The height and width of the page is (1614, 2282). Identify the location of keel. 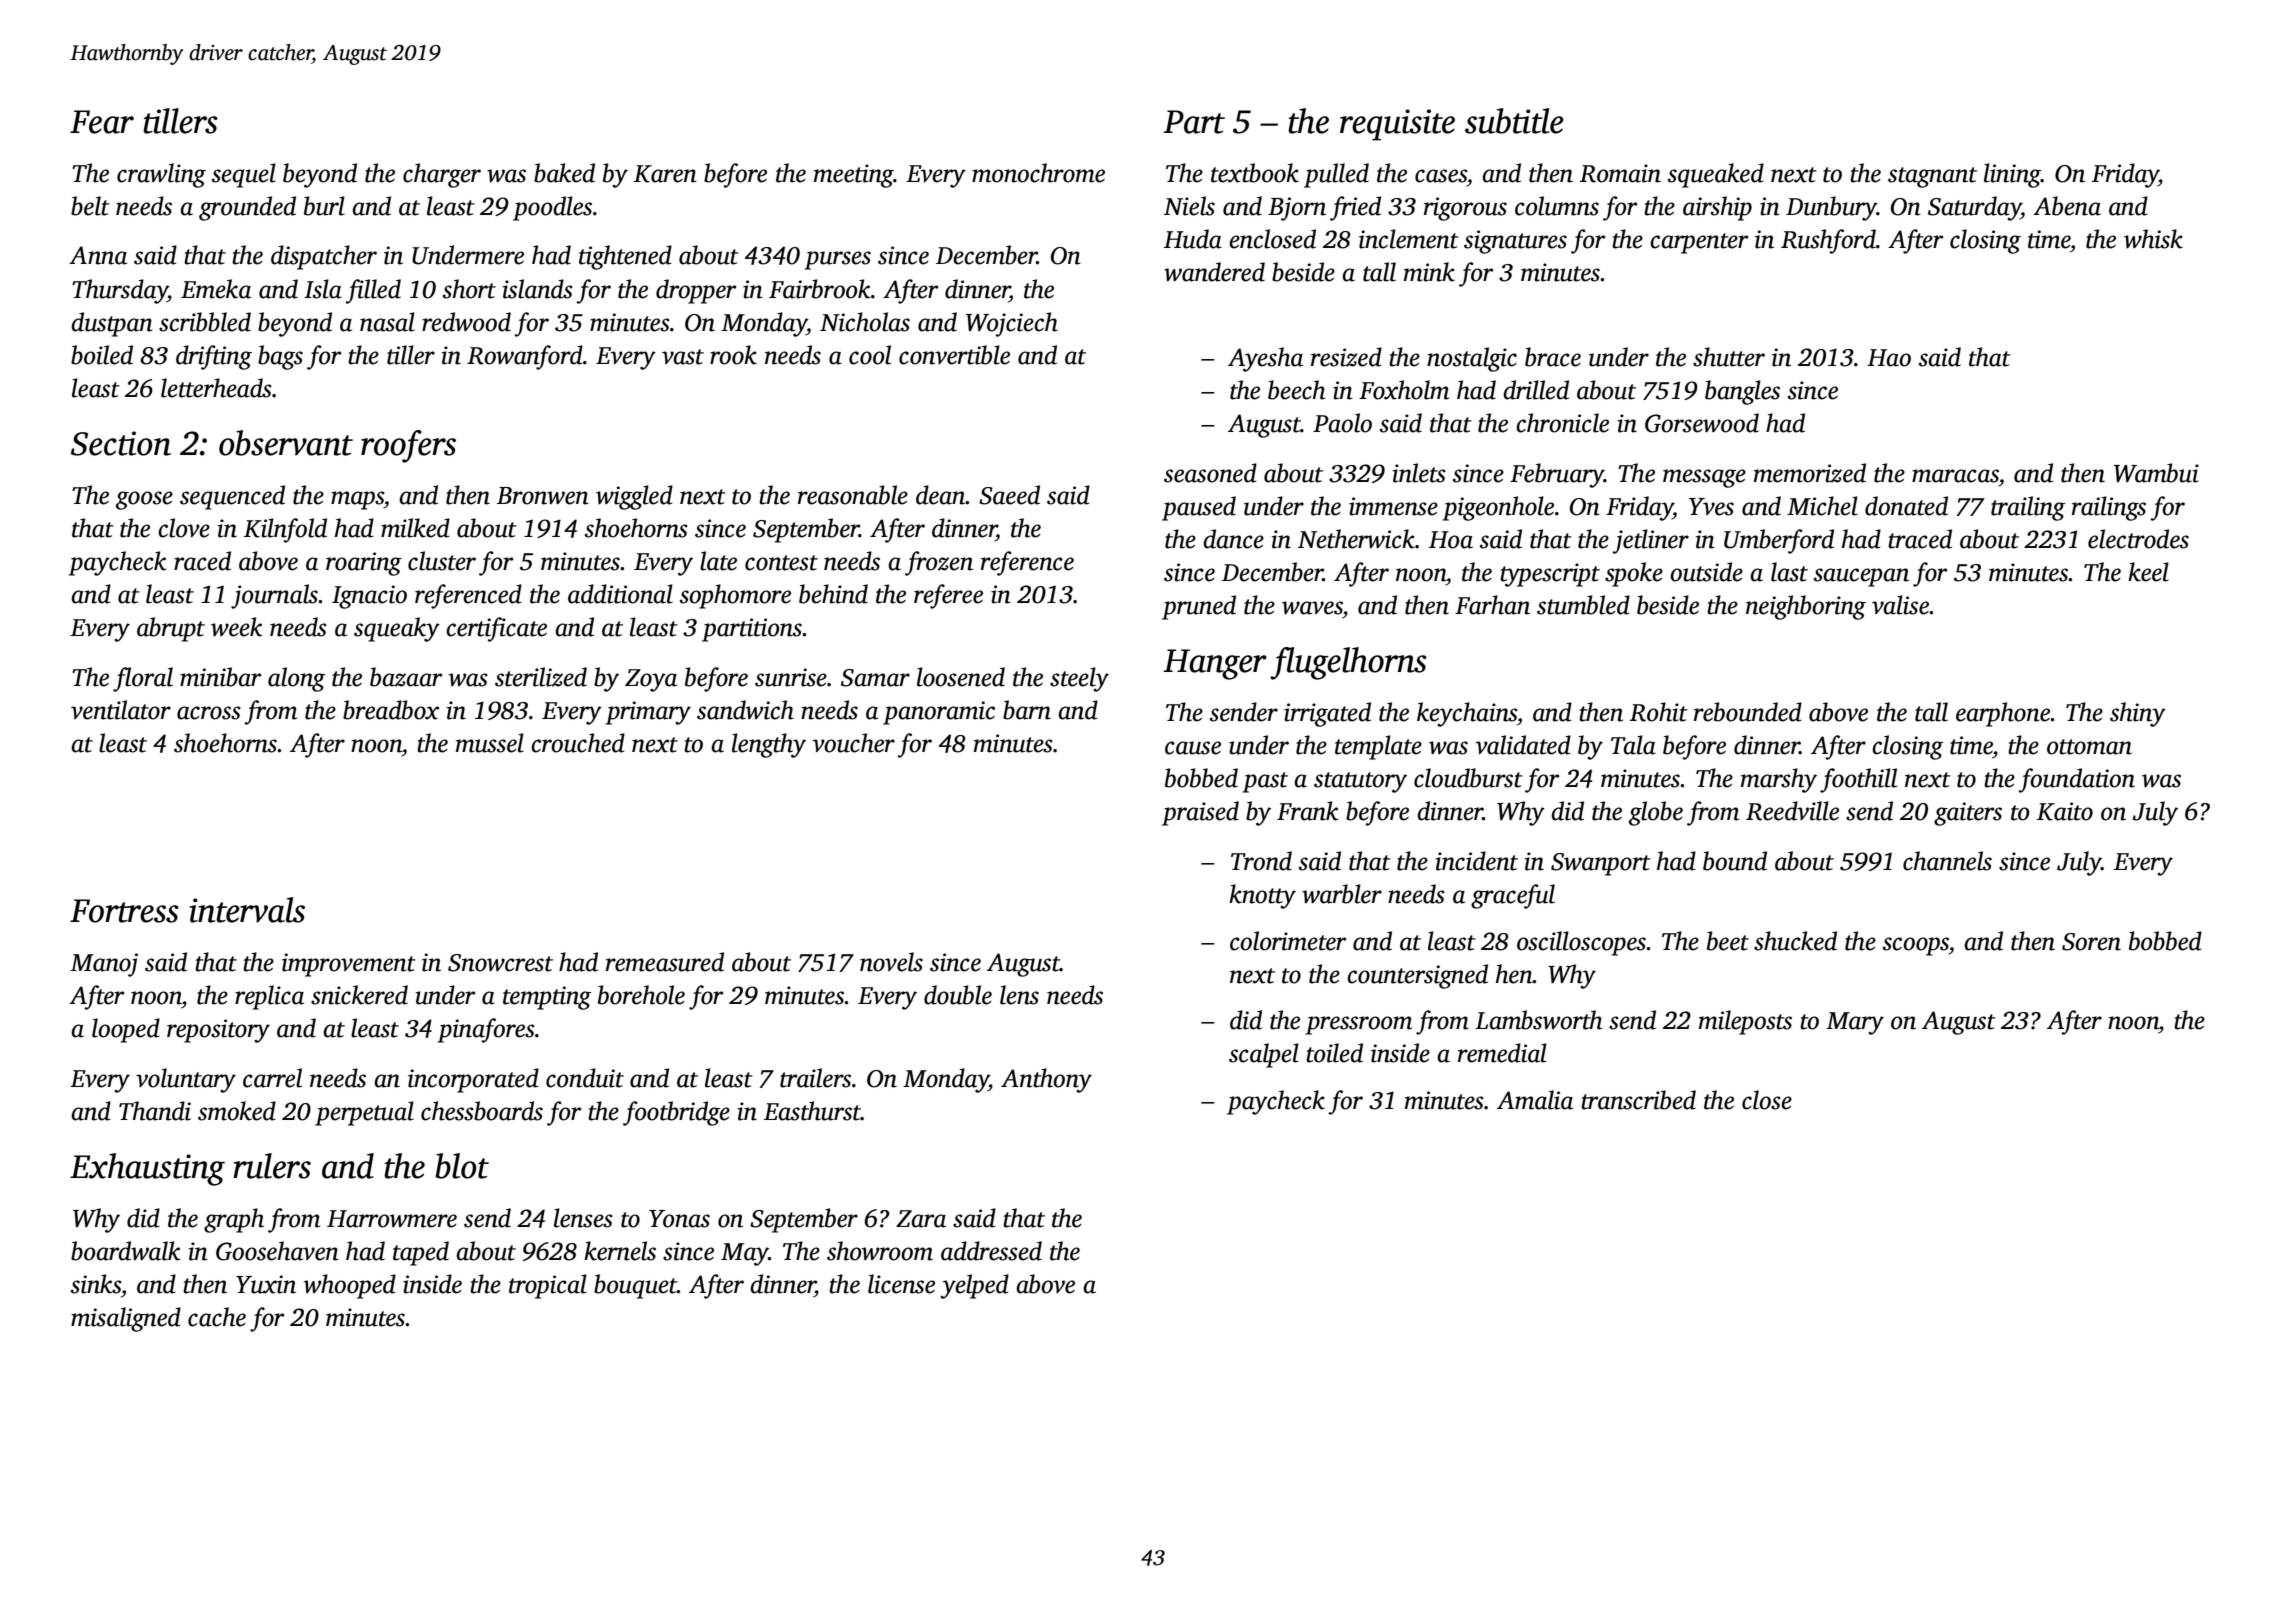
(2148, 572).
